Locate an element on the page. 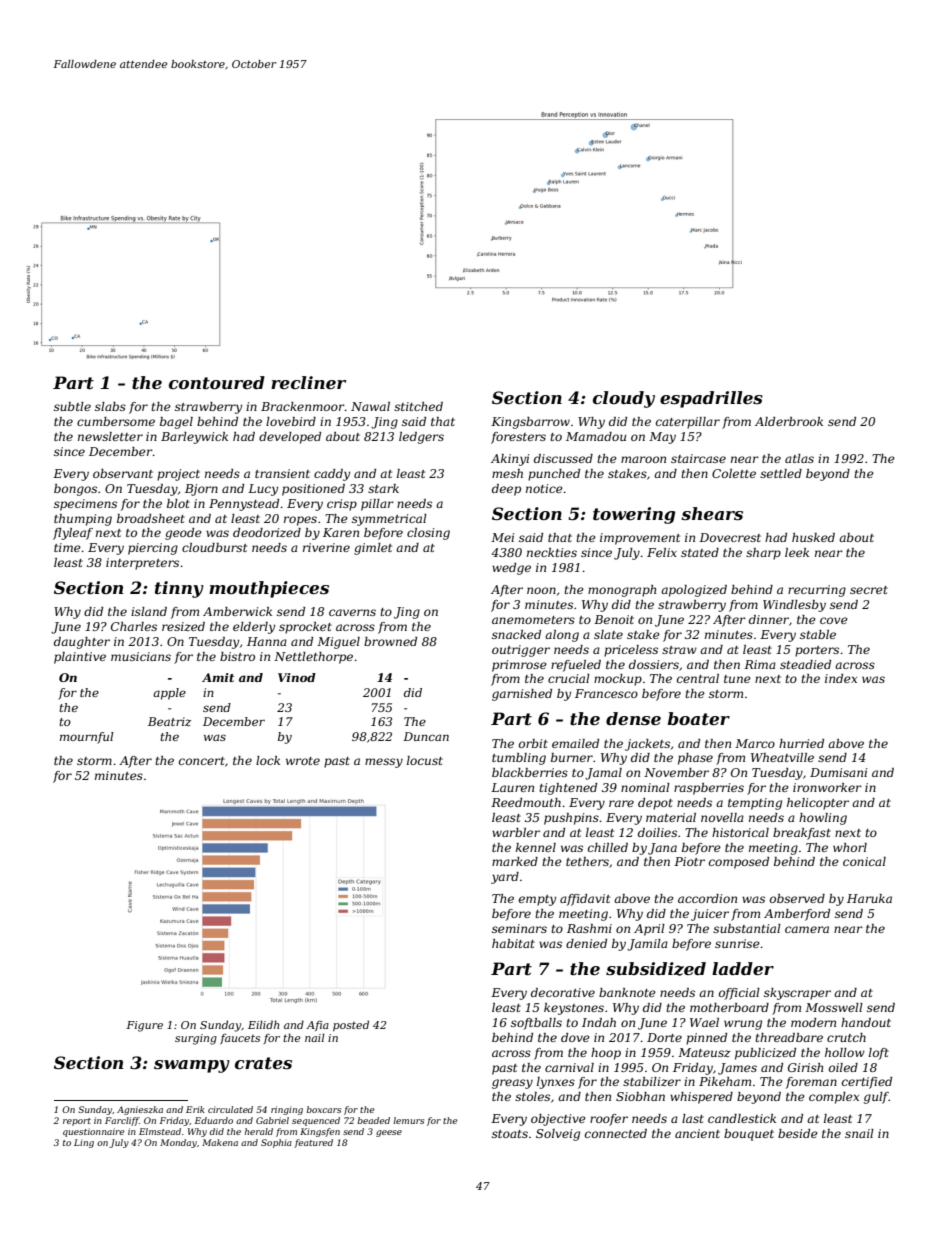 The image size is (952, 1233). neckties is located at coordinates (552, 552).
